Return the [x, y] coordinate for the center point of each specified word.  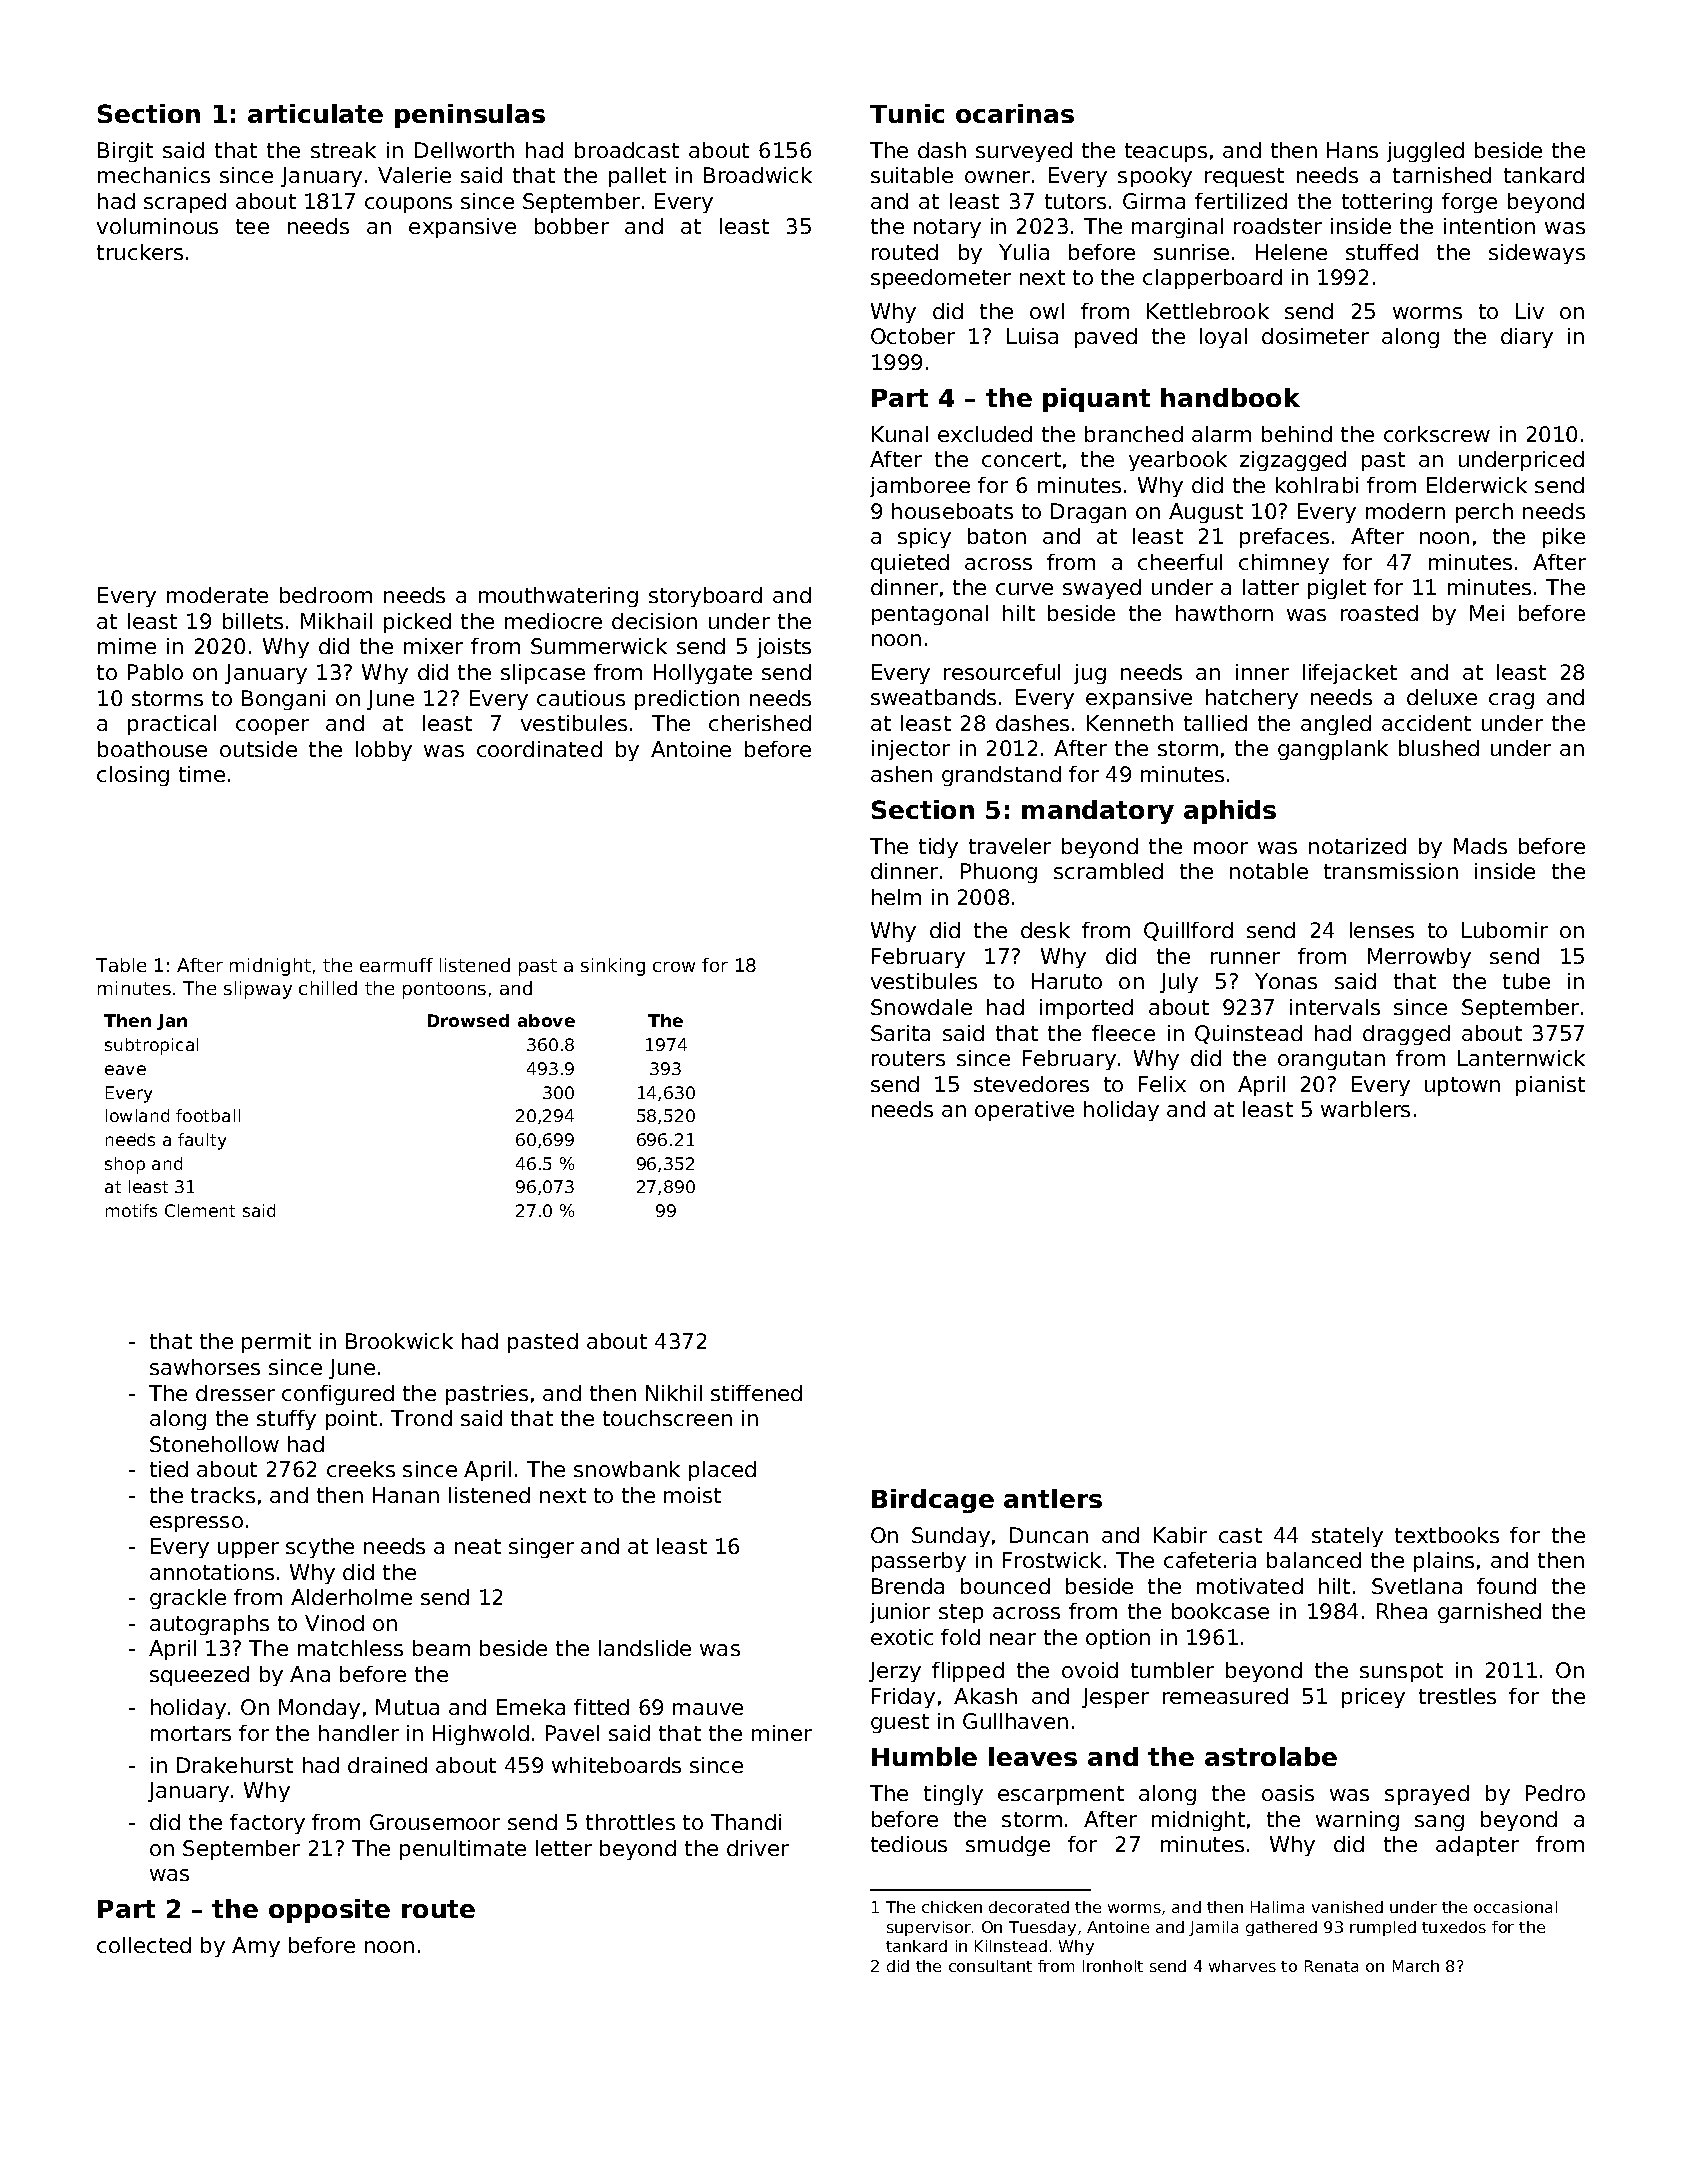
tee [252, 226]
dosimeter [1315, 336]
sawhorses [205, 1367]
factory [267, 1824]
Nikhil [674, 1393]
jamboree [920, 487]
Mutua [407, 1707]
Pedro [1555, 1793]
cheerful [1180, 562]
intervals [1335, 1007]
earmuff [396, 965]
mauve [708, 1709]
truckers [140, 252]
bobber [572, 226]
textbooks [1447, 1535]
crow [674, 967]
